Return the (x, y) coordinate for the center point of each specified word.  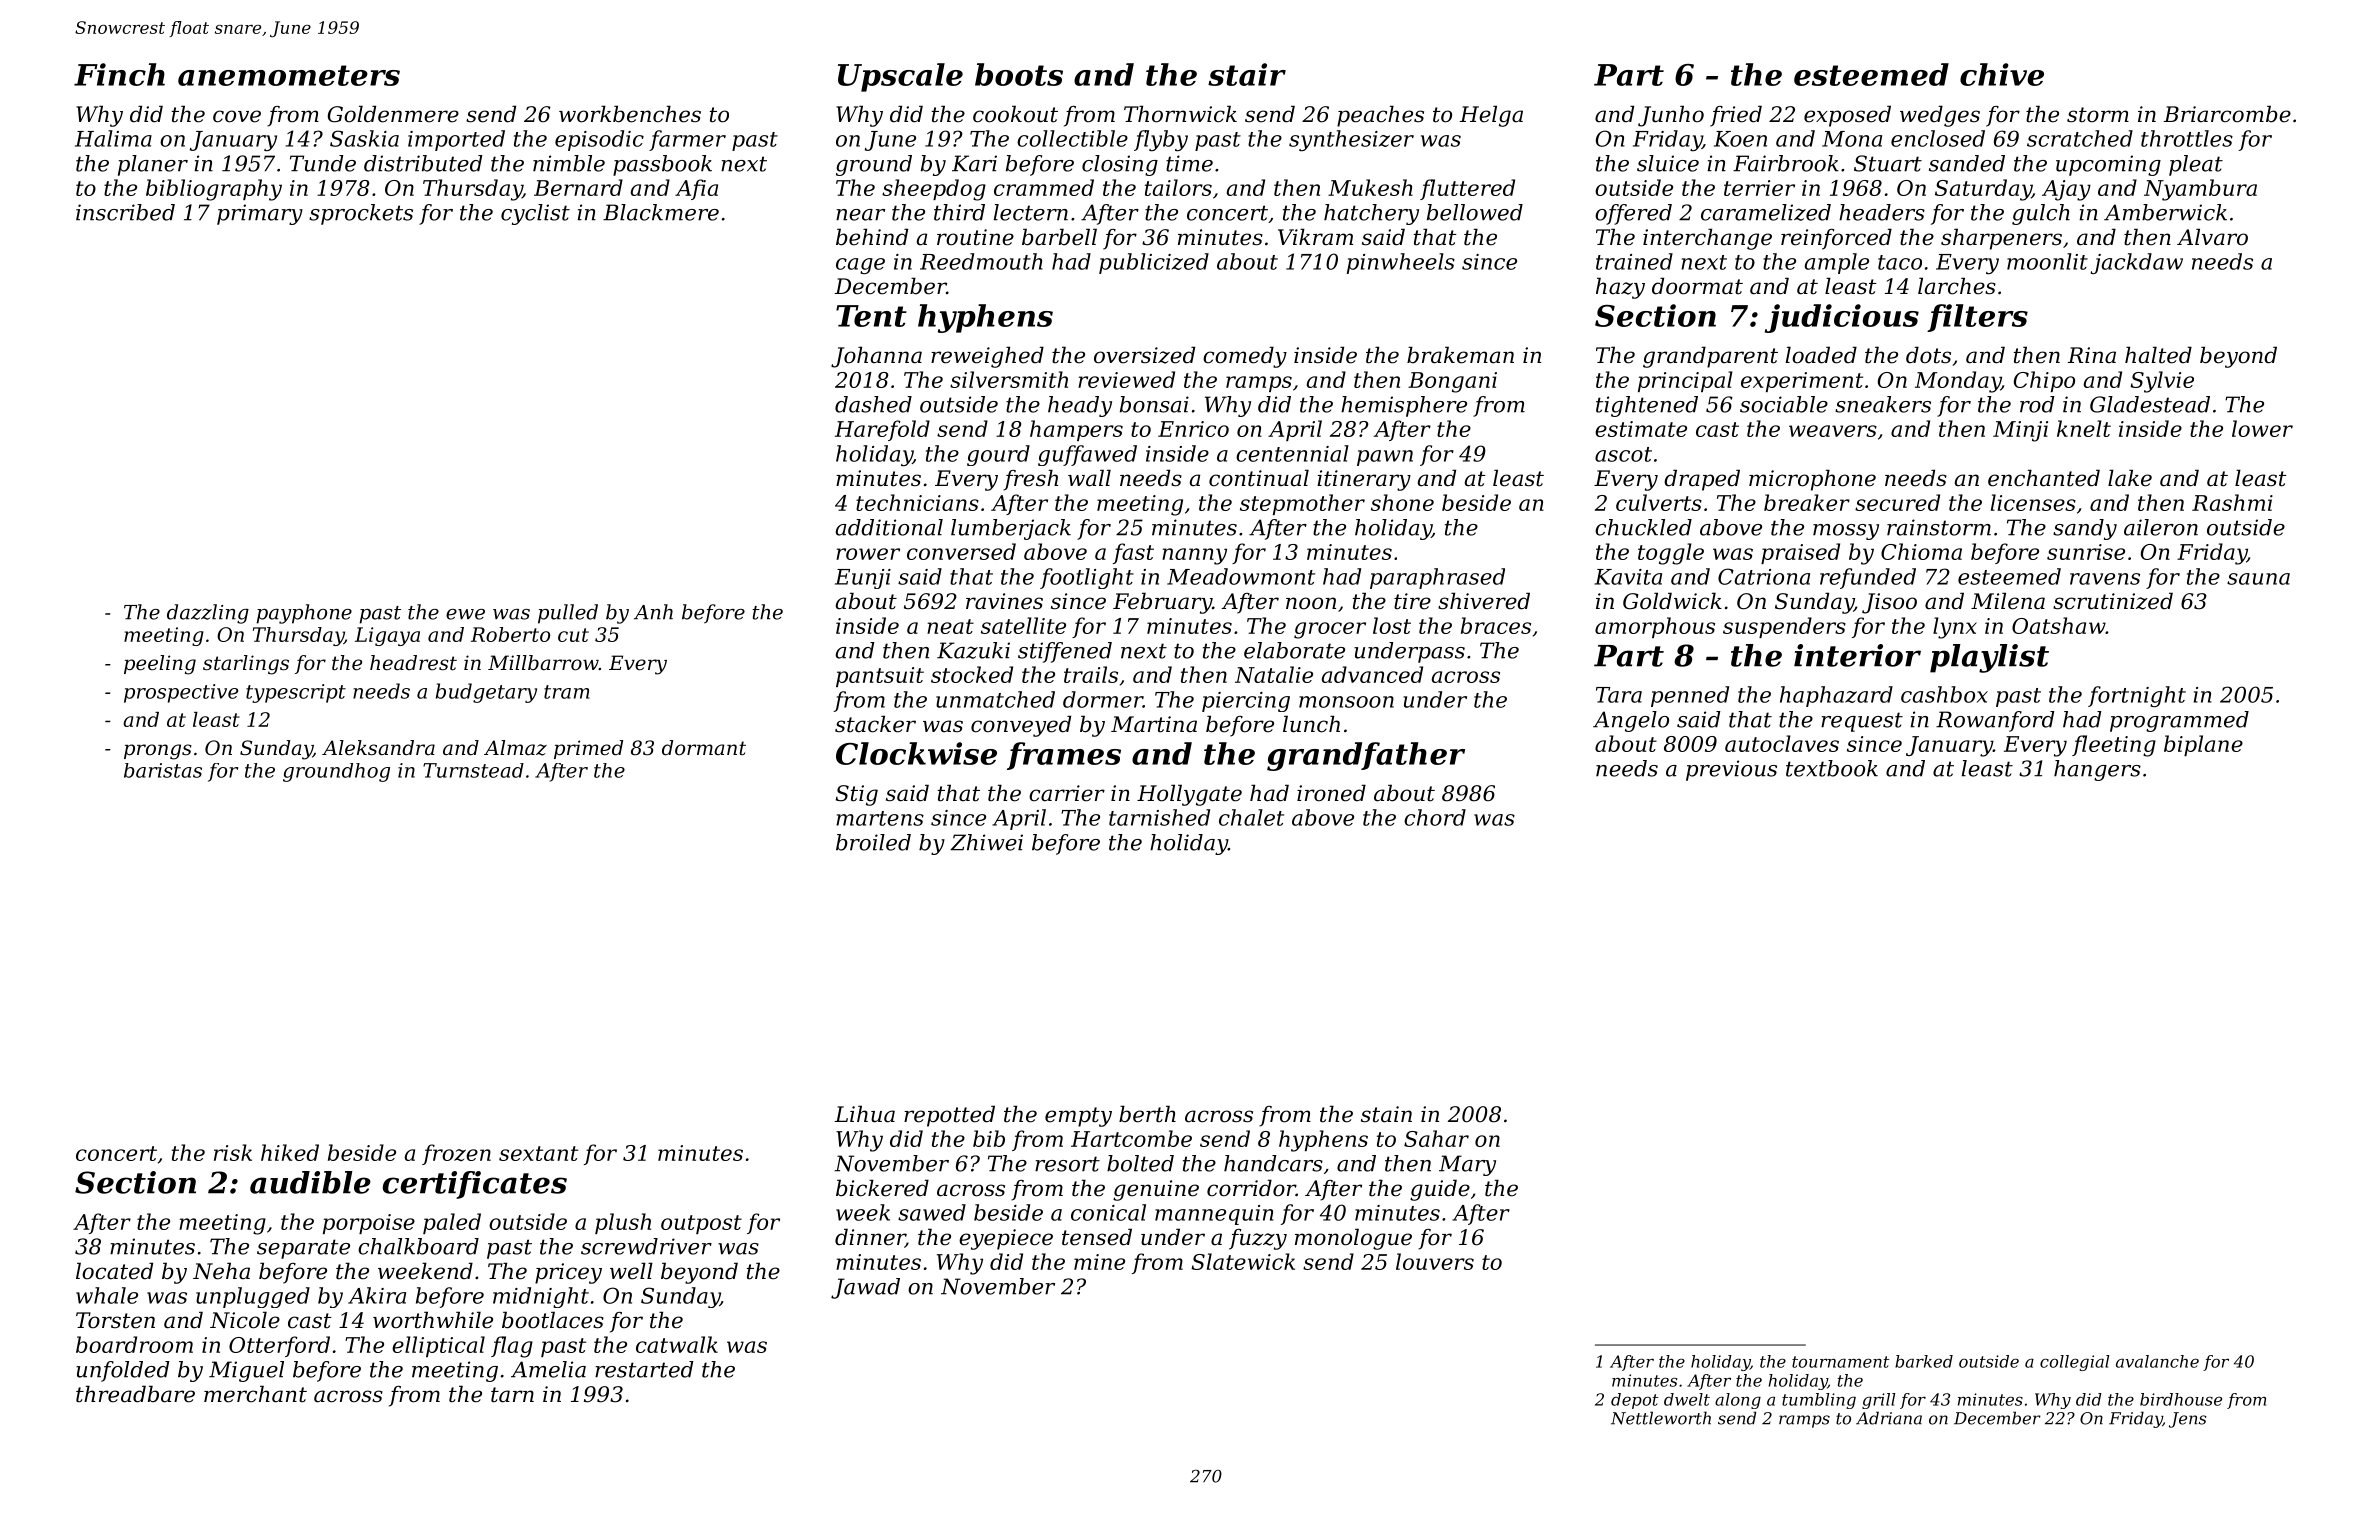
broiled (873, 842)
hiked (290, 1152)
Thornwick (1180, 114)
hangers (2097, 770)
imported (456, 140)
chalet (1251, 817)
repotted (949, 1116)
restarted (644, 1369)
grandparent (1710, 357)
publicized (1154, 263)
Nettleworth (1661, 1418)
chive (2002, 74)
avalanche (2157, 1361)
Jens (2188, 1420)
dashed (873, 404)
